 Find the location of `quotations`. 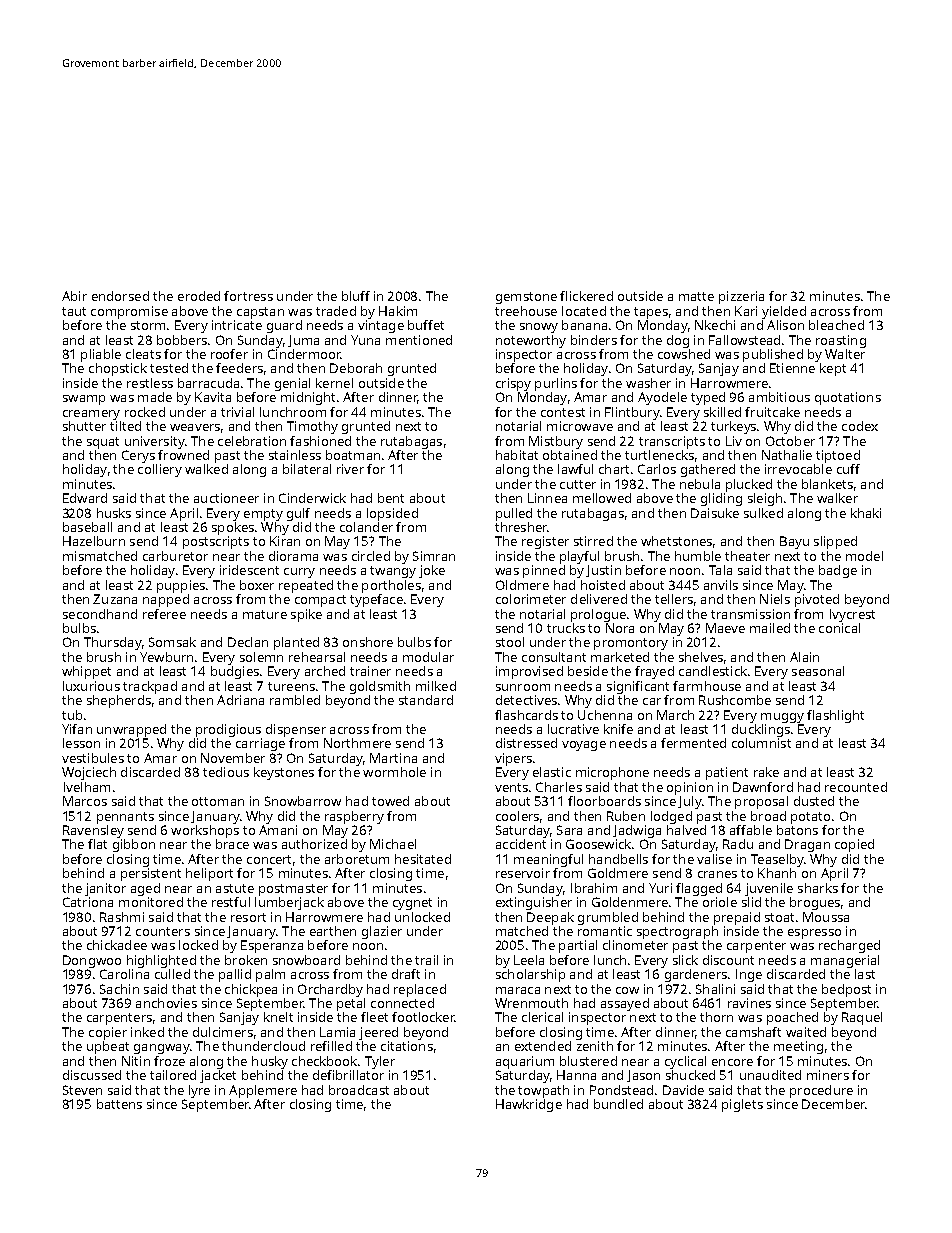

quotations is located at coordinates (848, 398).
